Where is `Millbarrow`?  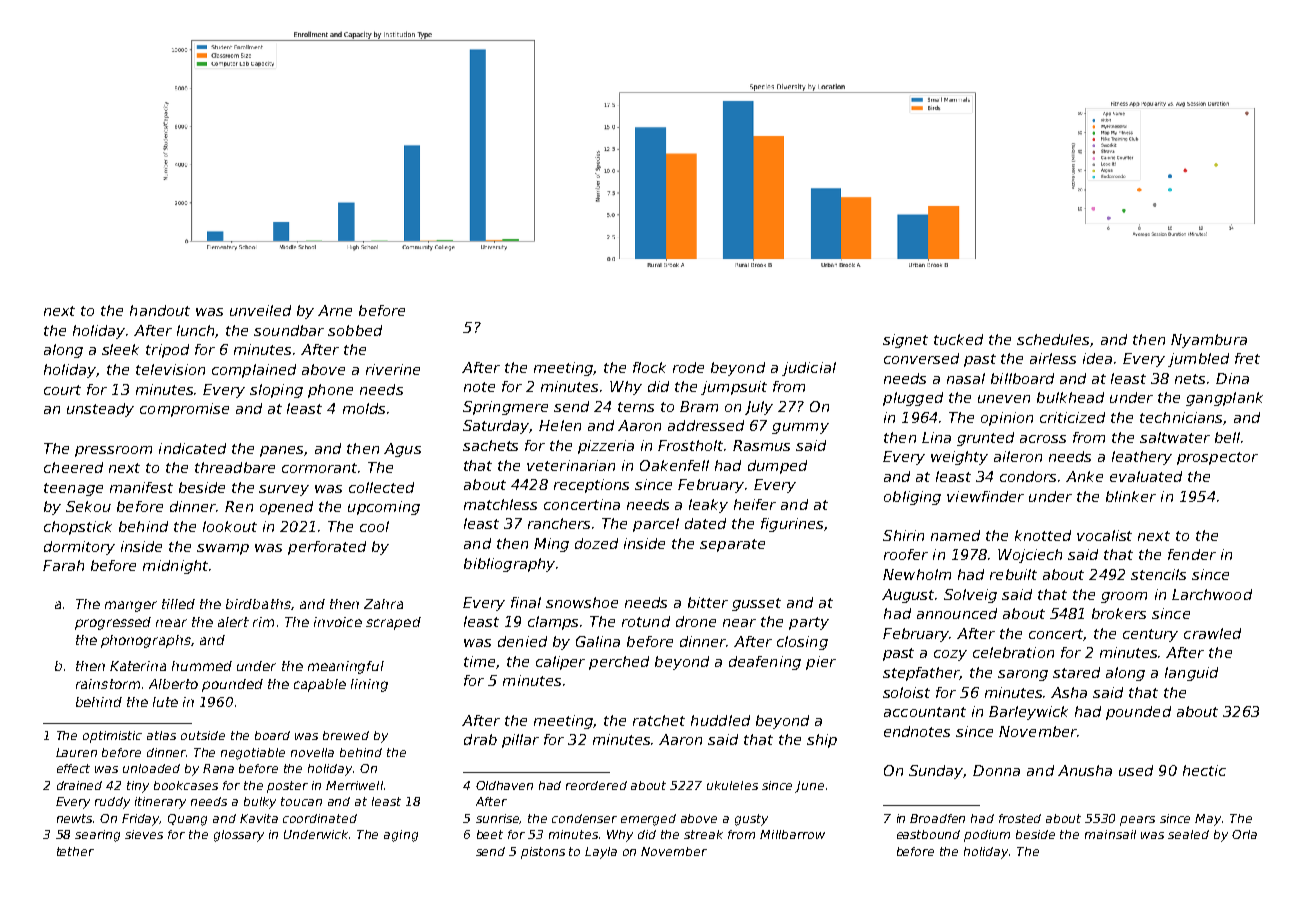 Millbarrow is located at coordinates (792, 834).
